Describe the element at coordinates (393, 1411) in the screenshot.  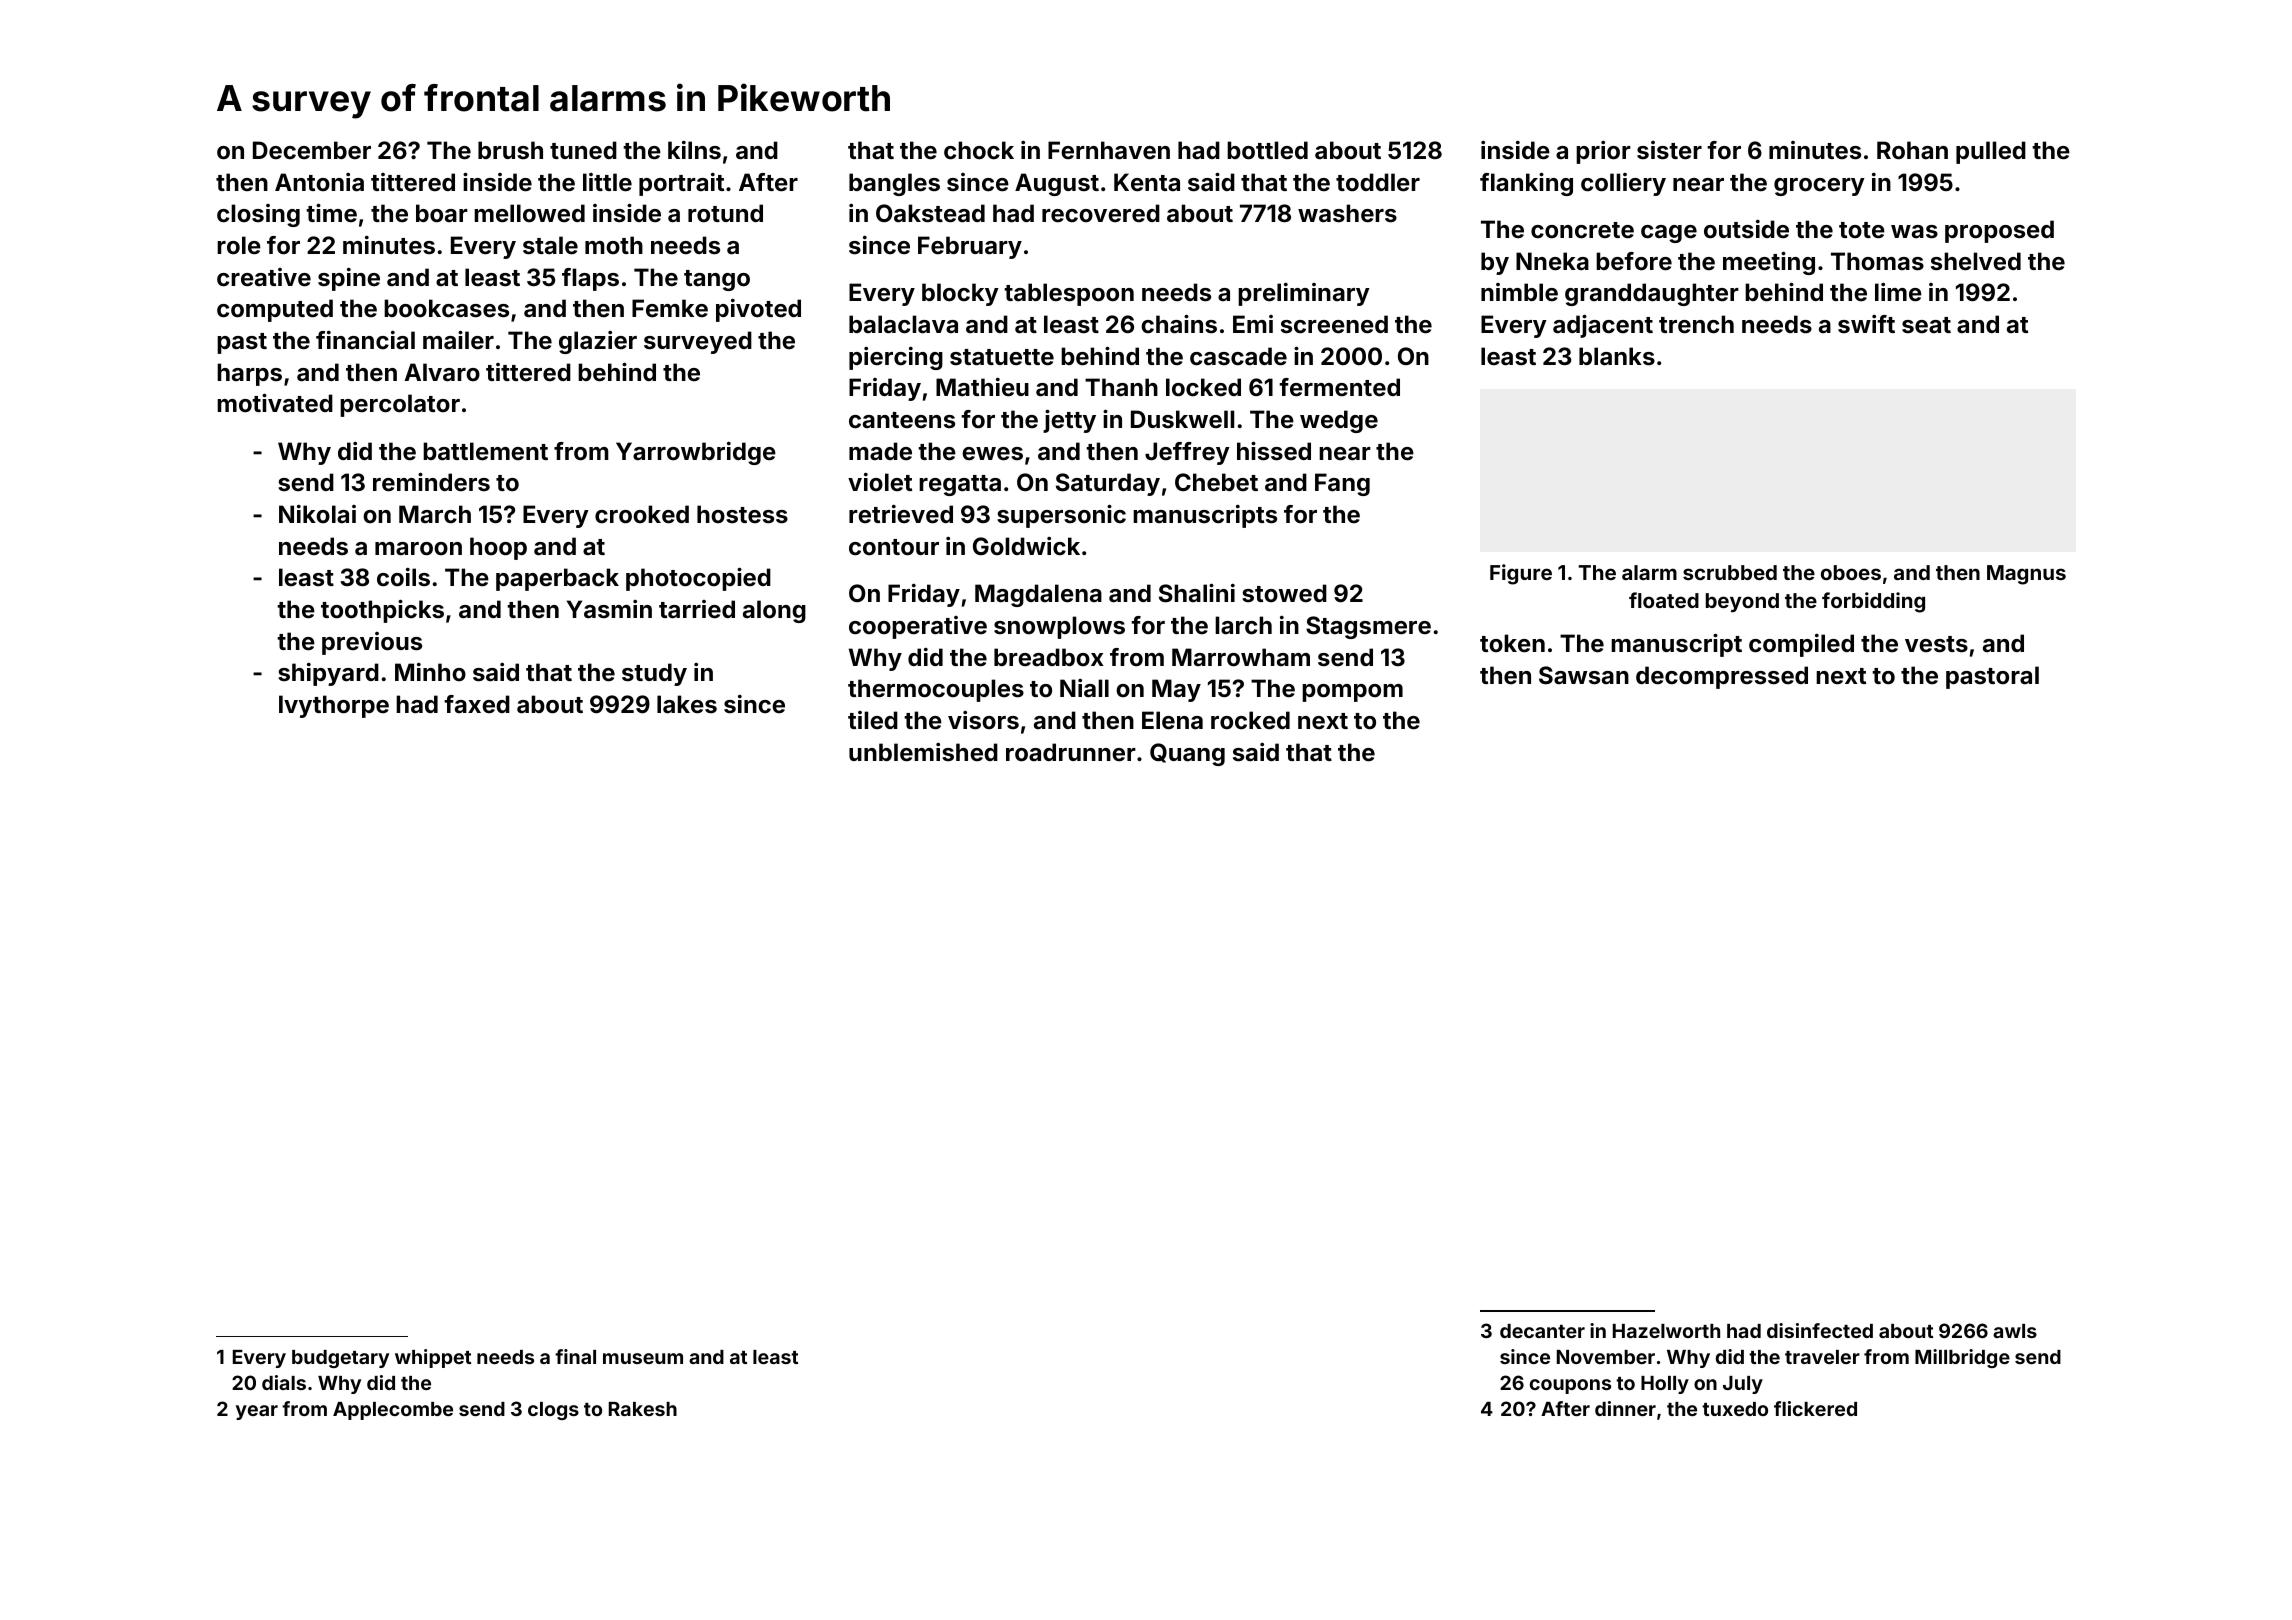
I see `Applecombe` at that location.
